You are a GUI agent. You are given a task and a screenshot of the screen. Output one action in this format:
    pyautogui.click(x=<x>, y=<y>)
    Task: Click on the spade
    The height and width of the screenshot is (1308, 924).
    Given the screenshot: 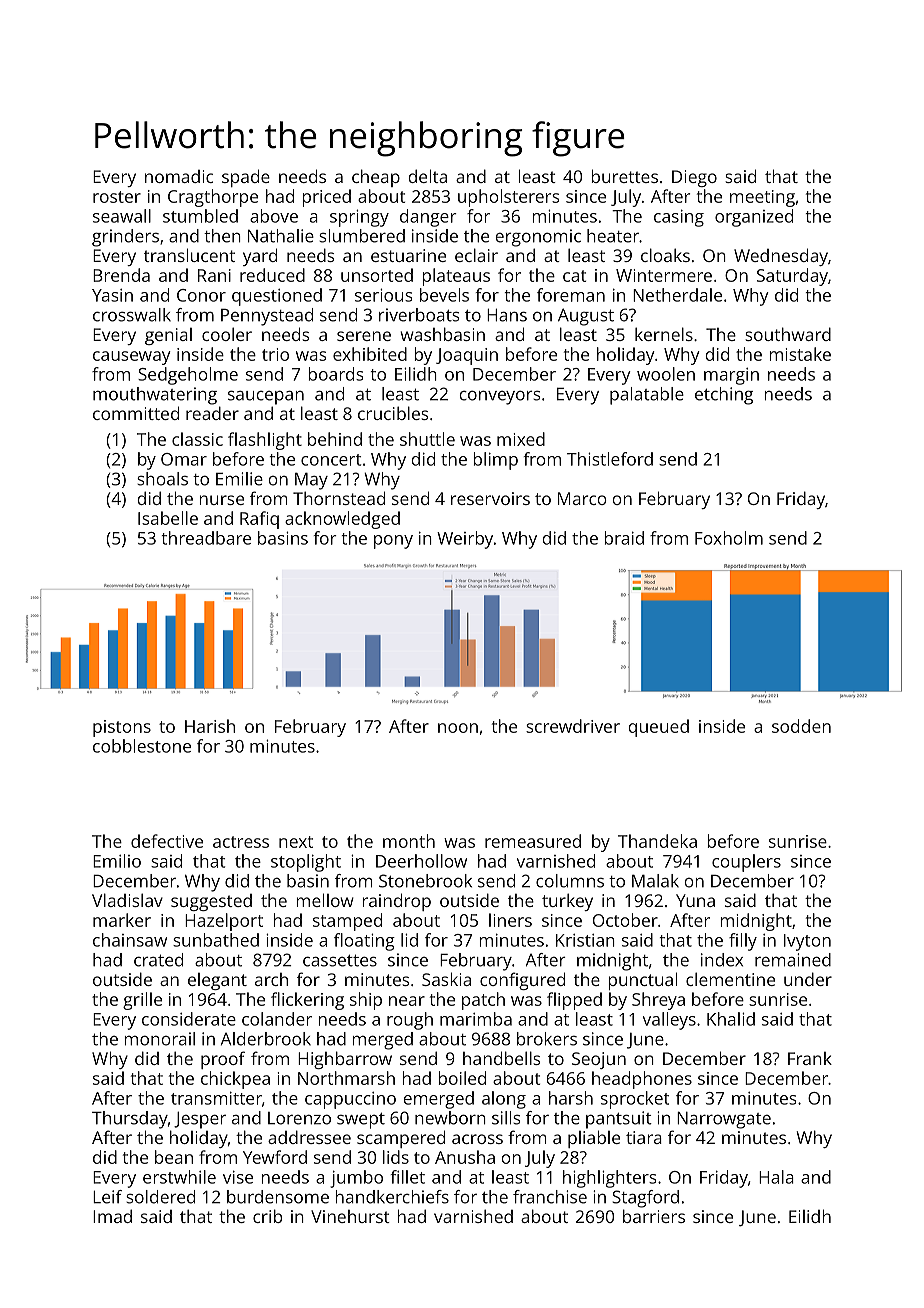 What is the action you would take?
    pyautogui.click(x=246, y=178)
